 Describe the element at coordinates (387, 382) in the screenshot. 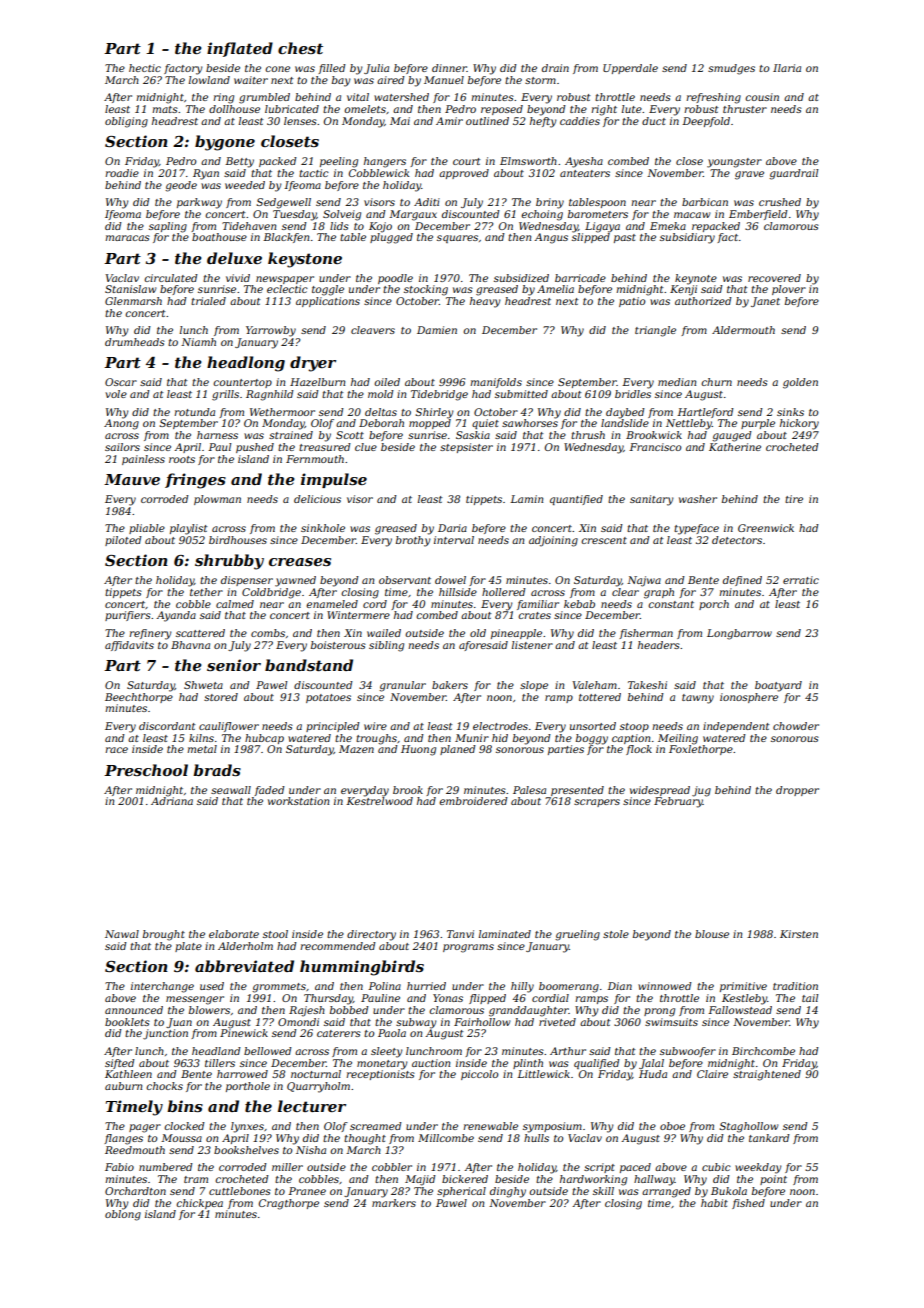

I see `oiled` at that location.
